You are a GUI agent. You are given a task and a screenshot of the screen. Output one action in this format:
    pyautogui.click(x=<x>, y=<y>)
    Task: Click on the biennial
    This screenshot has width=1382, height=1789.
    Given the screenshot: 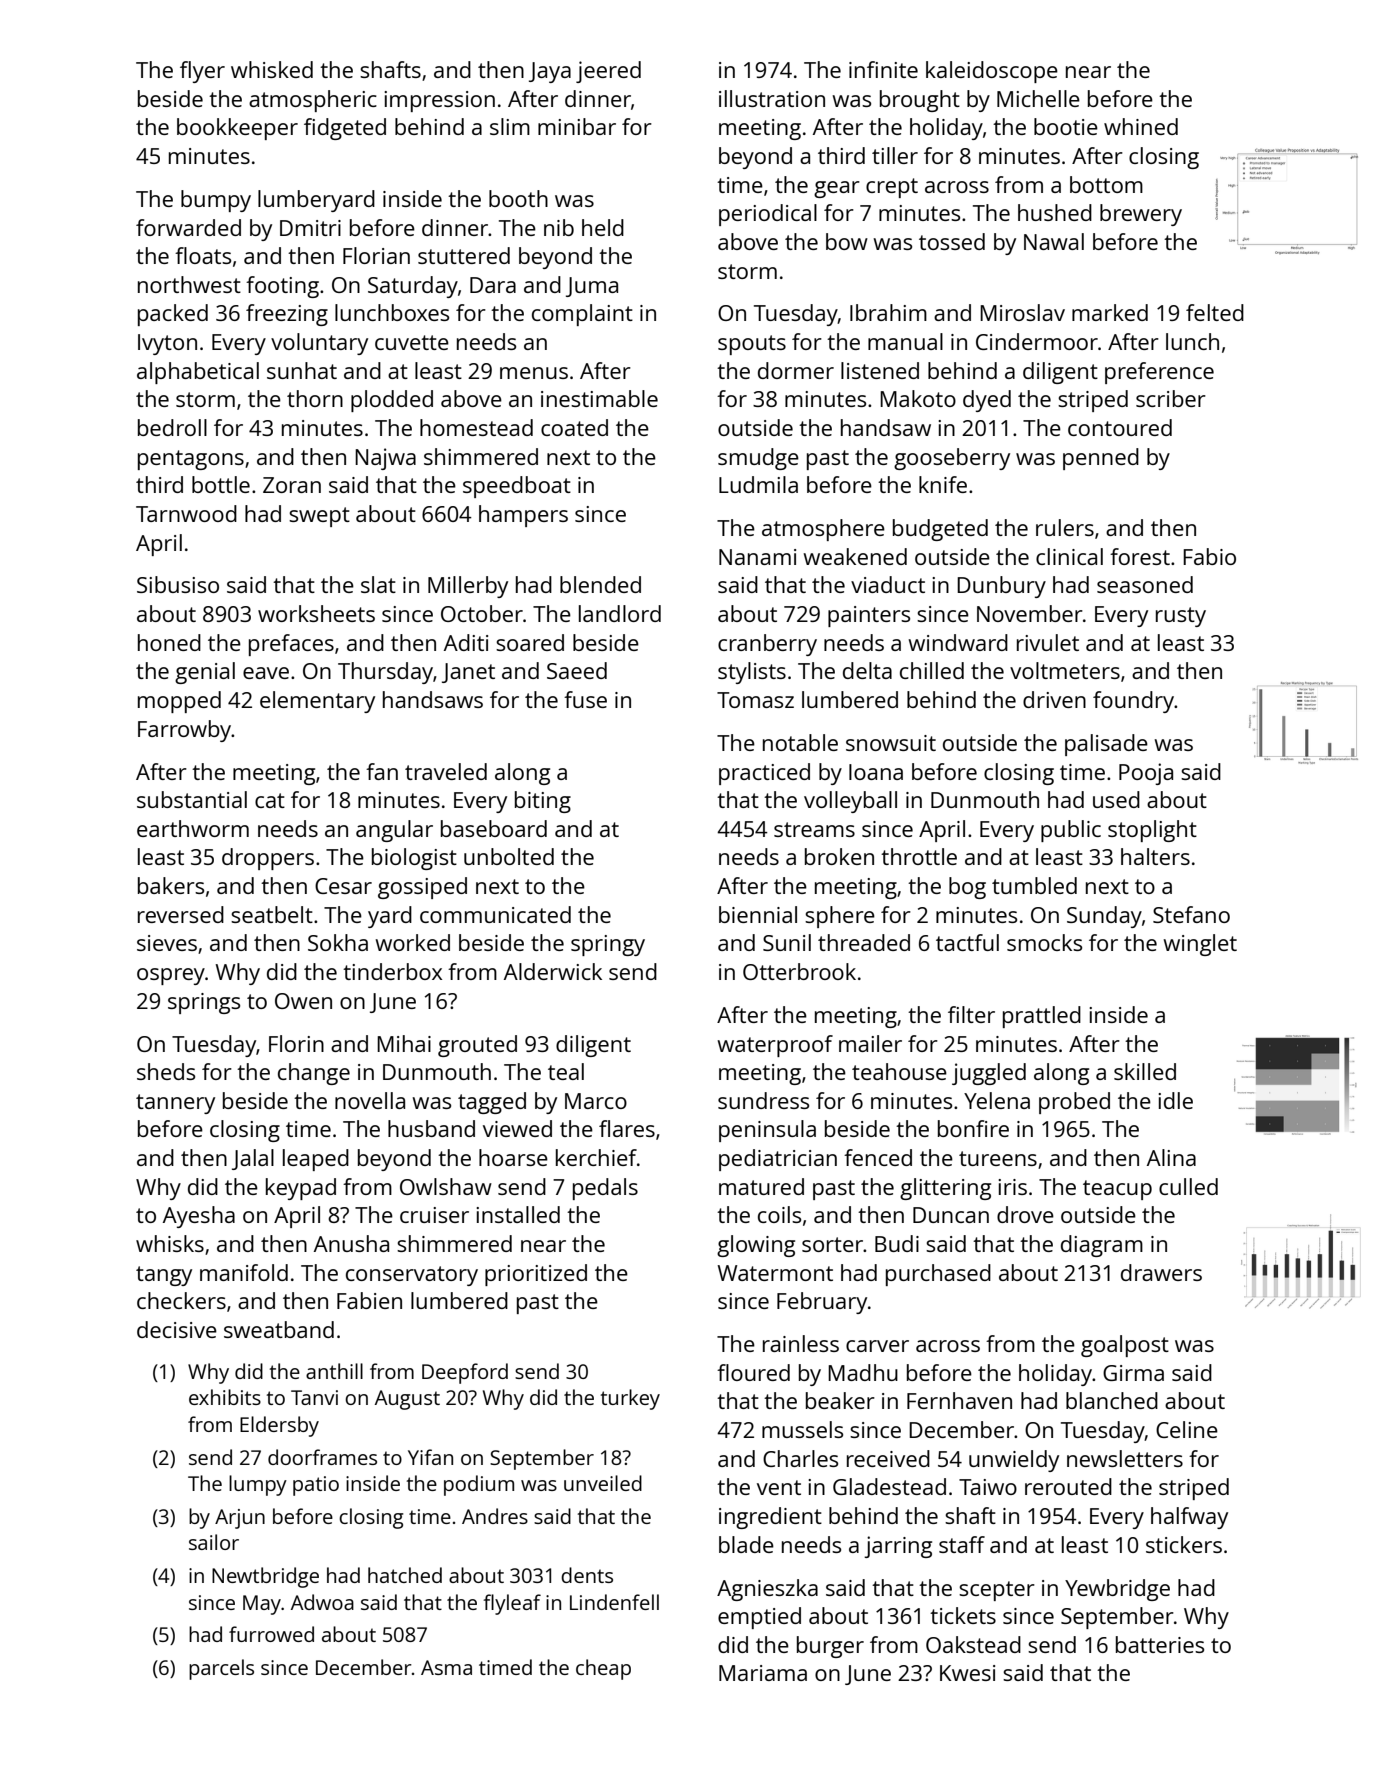 What is the action you would take?
    pyautogui.click(x=758, y=914)
